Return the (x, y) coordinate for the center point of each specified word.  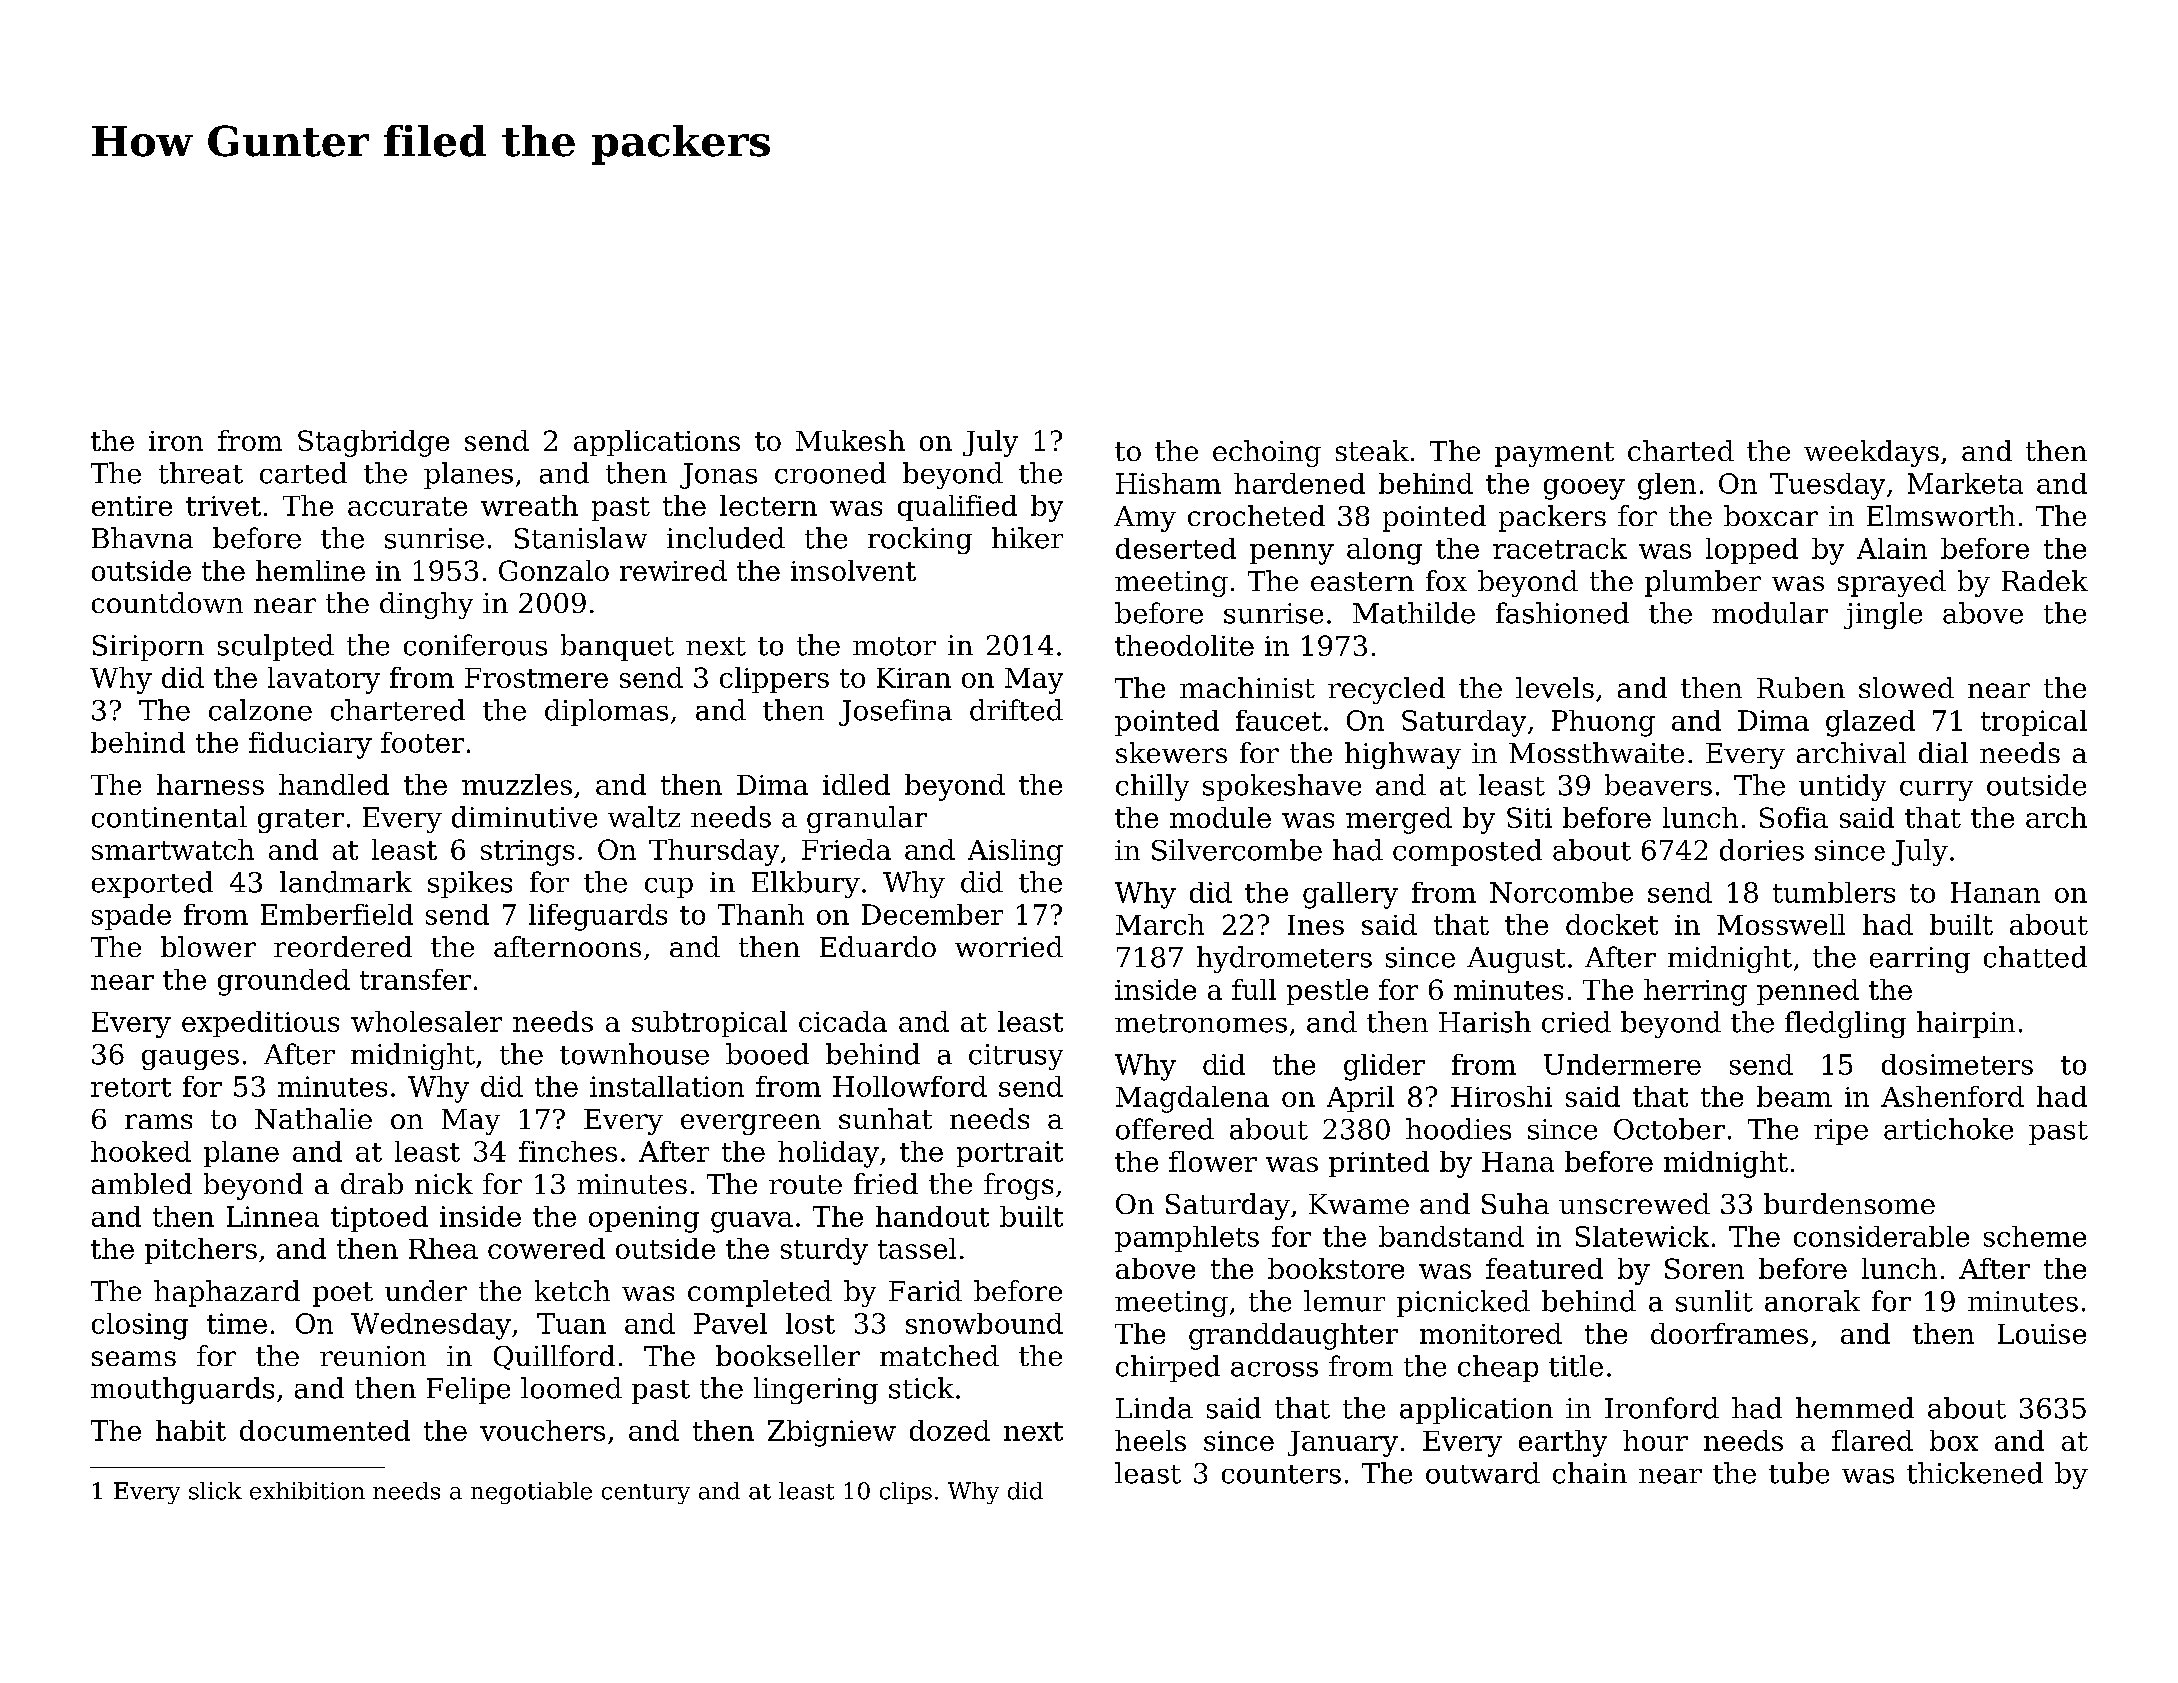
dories (1762, 850)
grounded (284, 982)
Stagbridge (373, 443)
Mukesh (850, 440)
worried (1009, 946)
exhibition (307, 1491)
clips (906, 1493)
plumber (1703, 583)
